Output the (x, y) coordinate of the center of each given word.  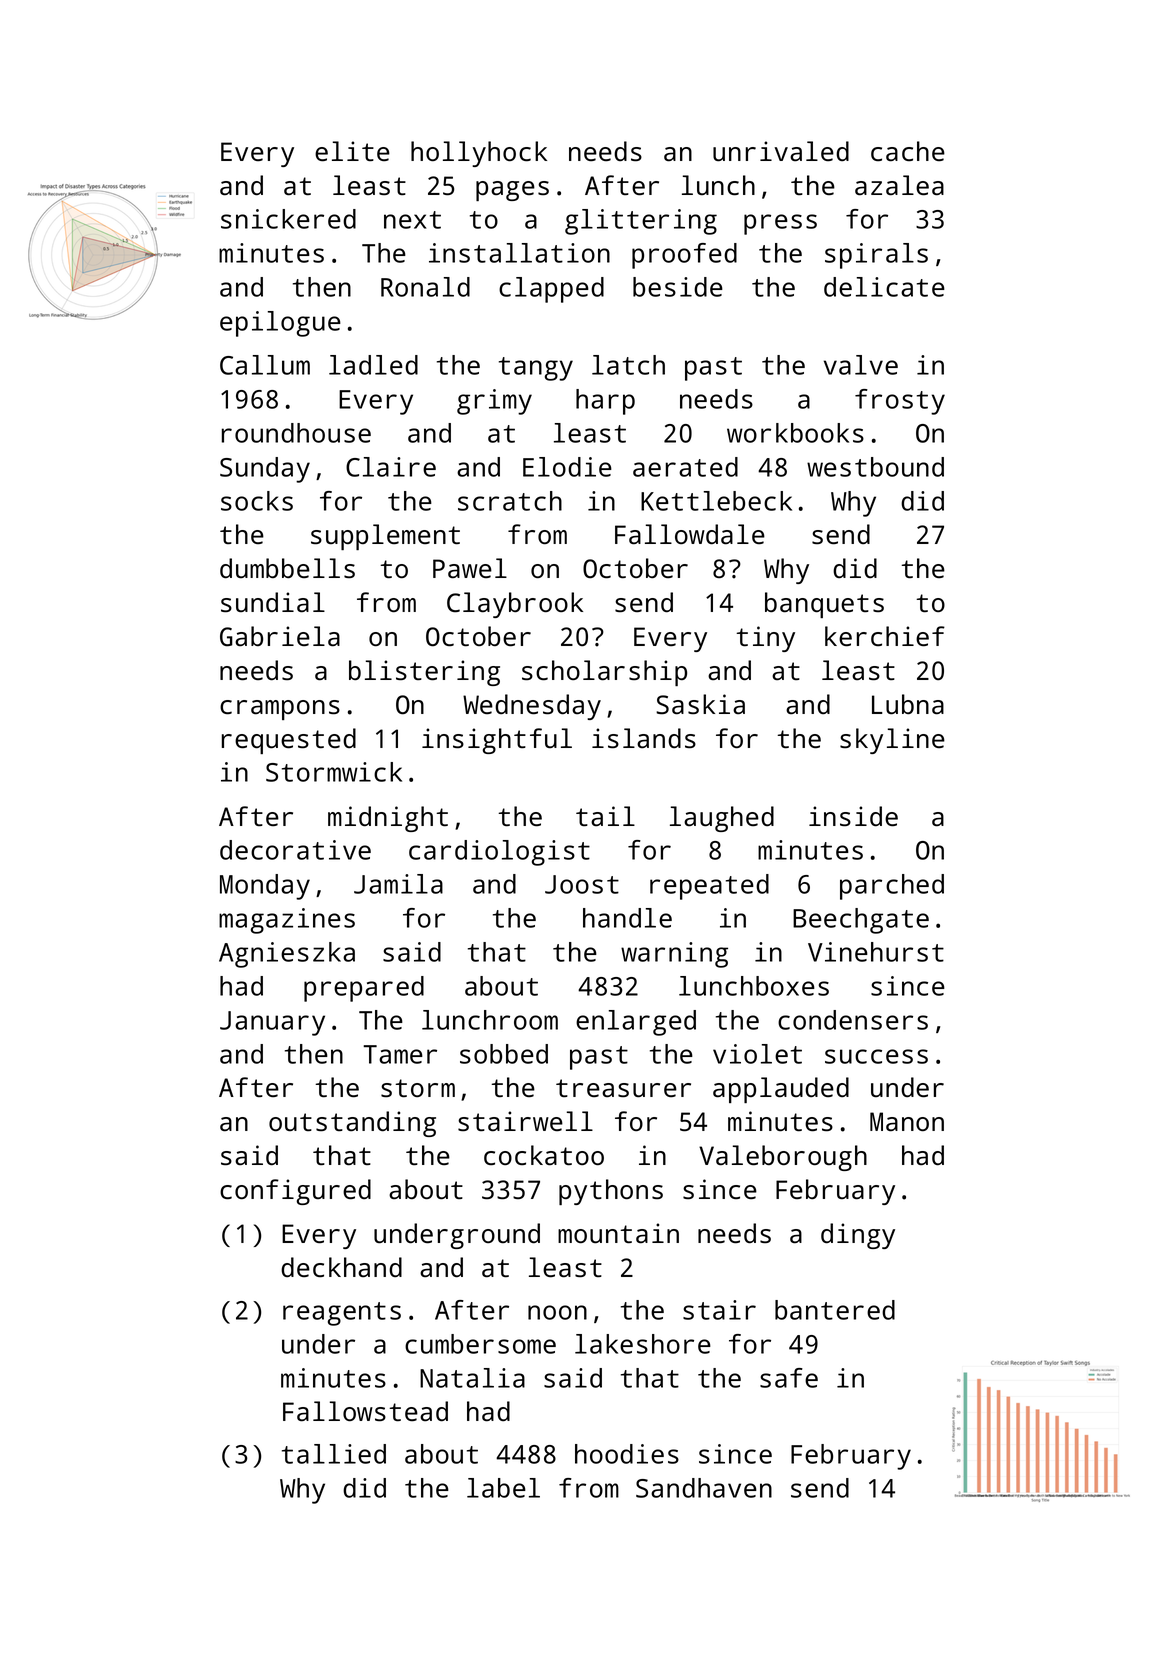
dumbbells (287, 568)
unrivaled (781, 151)
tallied (334, 1454)
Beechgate (861, 921)
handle (627, 918)
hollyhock (479, 154)
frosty (900, 402)
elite (352, 151)
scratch (510, 501)
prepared (364, 989)
